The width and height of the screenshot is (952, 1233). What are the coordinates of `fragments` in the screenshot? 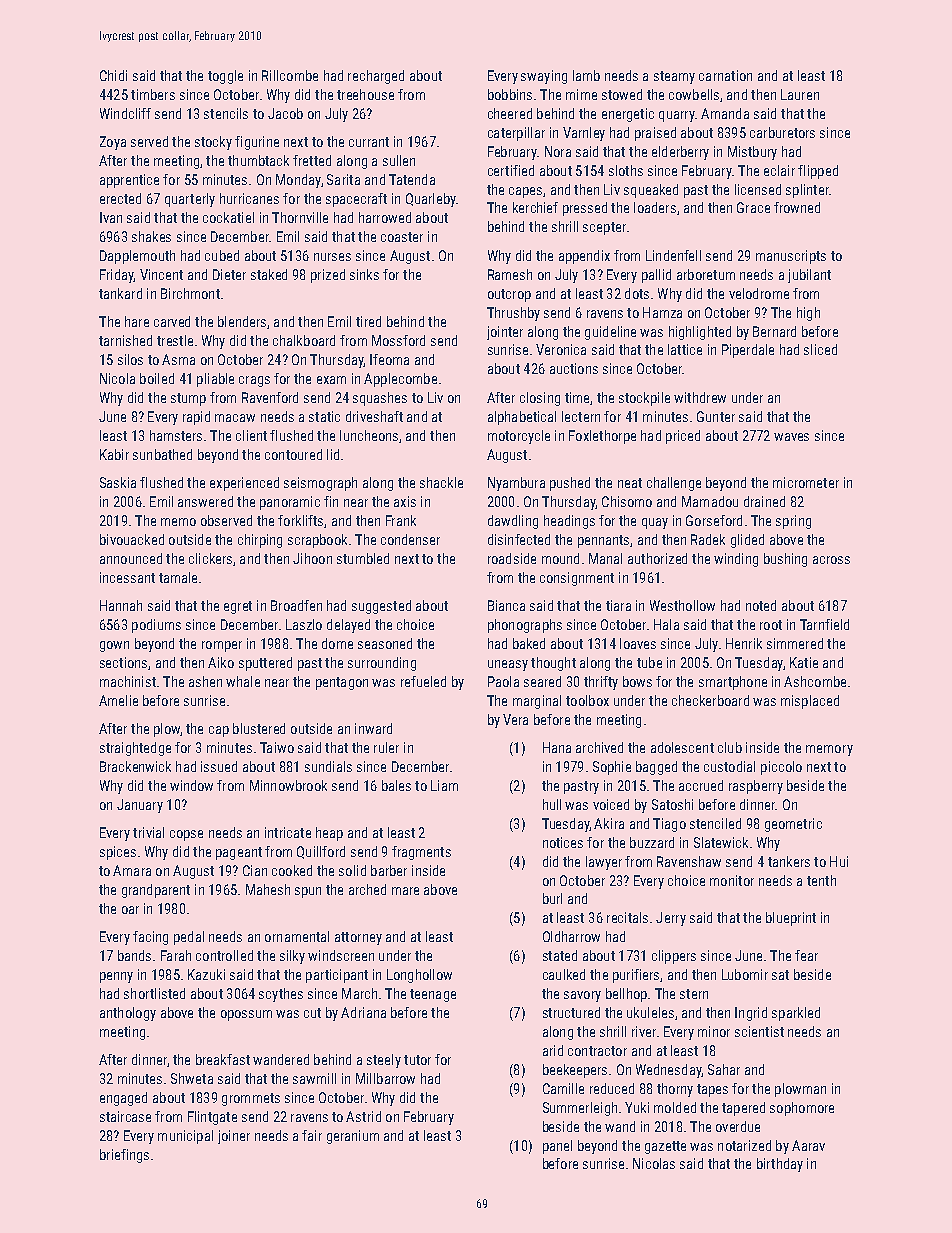 It's located at (421, 853).
